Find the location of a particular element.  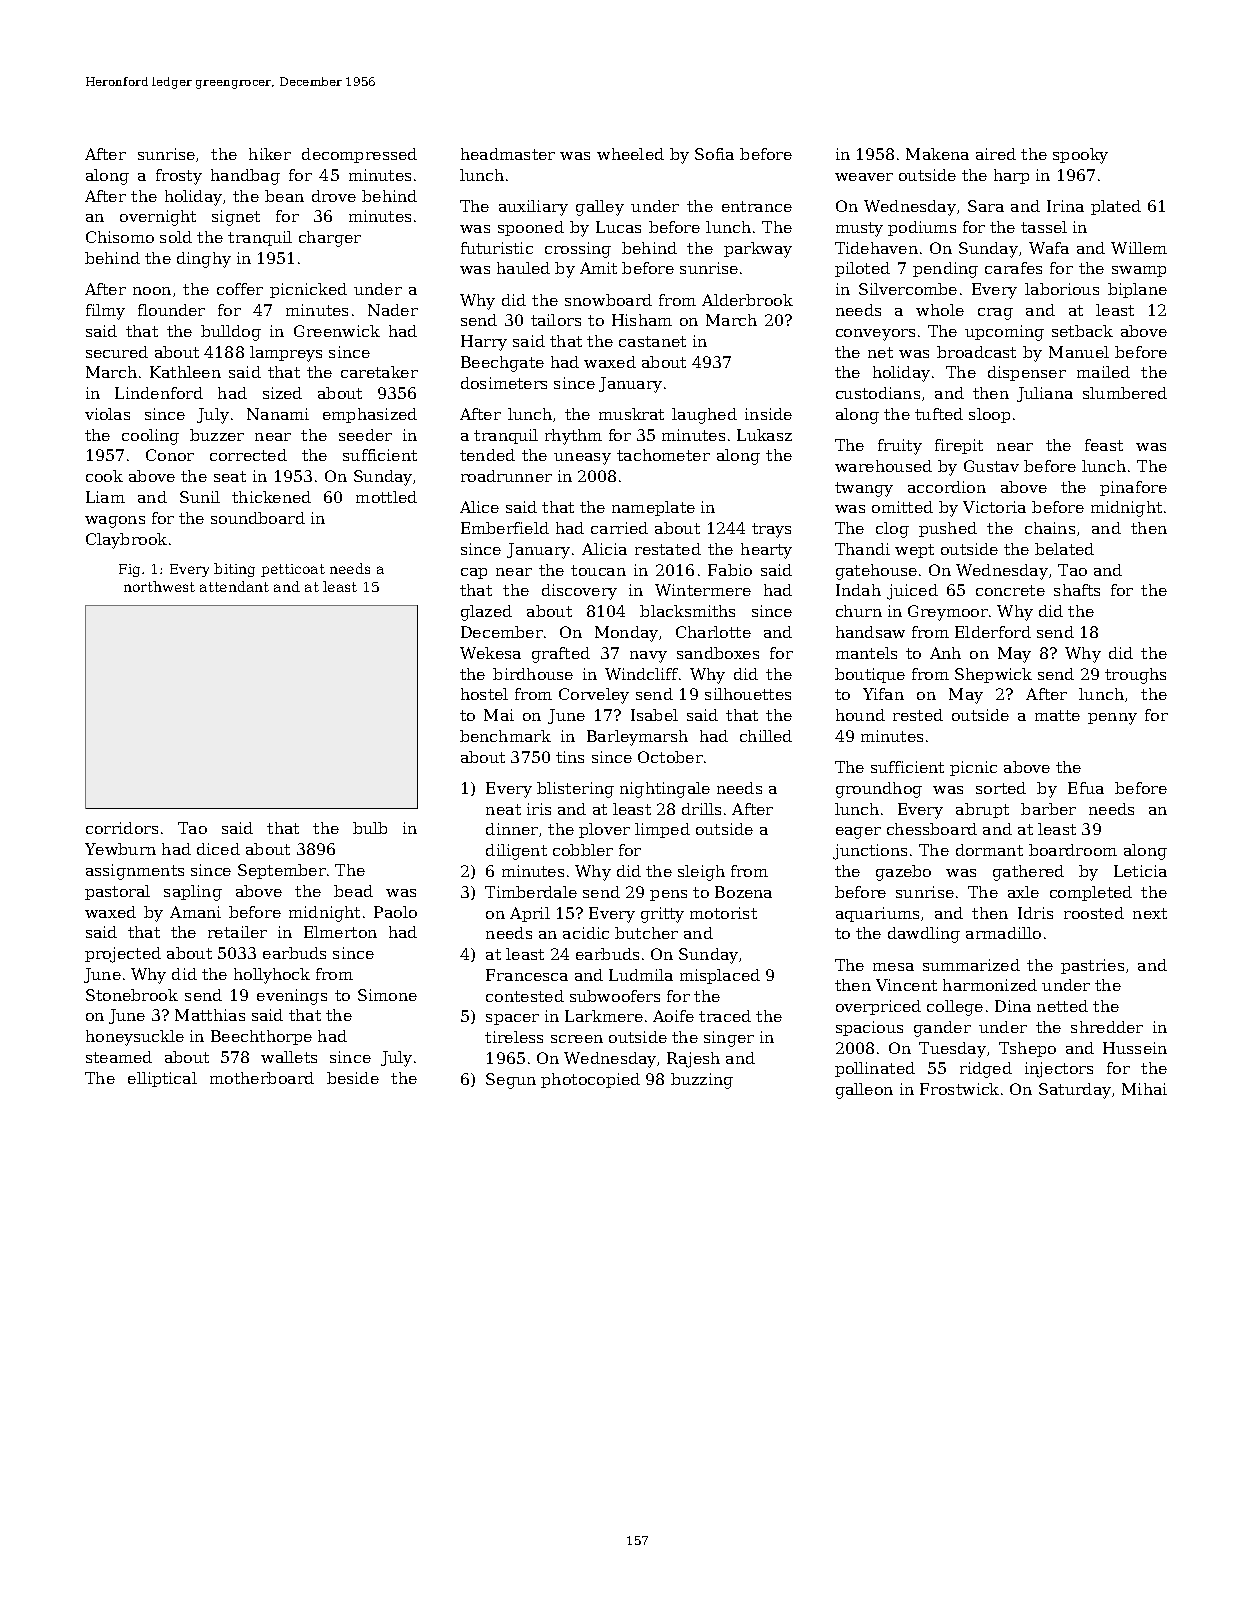

Lukasz is located at coordinates (764, 435).
